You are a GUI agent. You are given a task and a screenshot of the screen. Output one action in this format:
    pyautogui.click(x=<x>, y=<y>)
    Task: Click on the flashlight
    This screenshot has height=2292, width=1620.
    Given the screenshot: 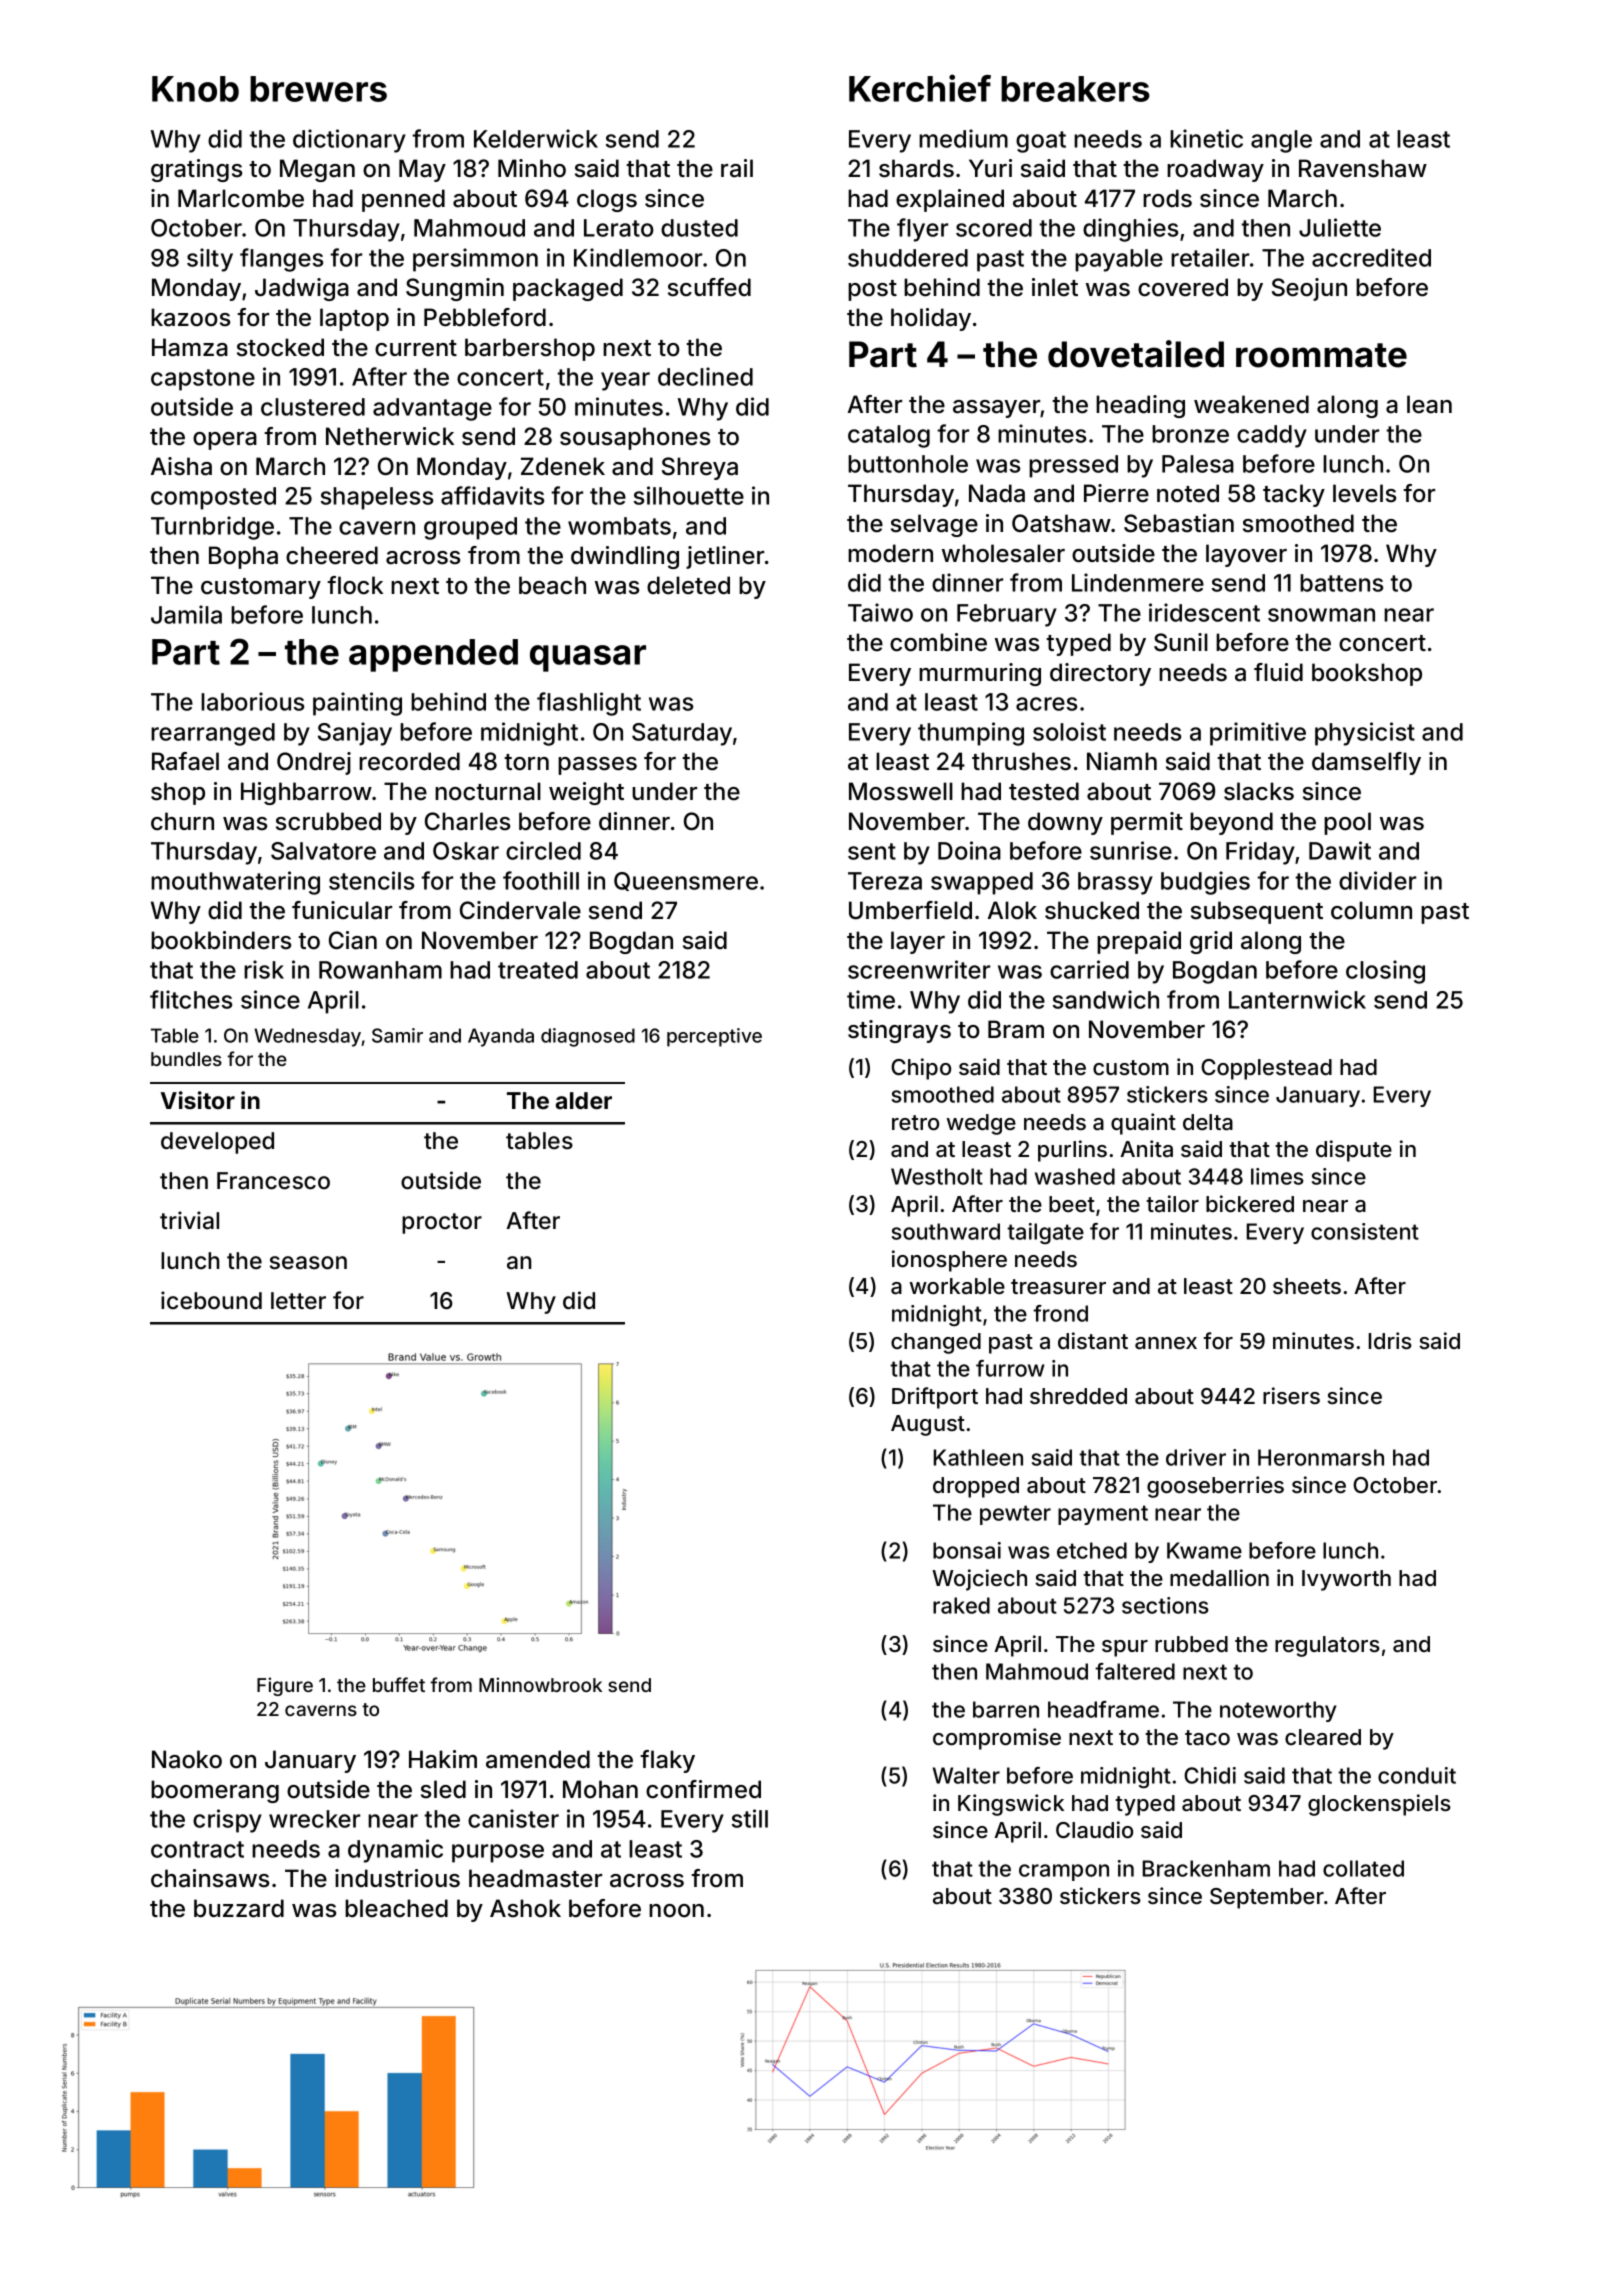 What is the action you would take?
    pyautogui.click(x=589, y=704)
